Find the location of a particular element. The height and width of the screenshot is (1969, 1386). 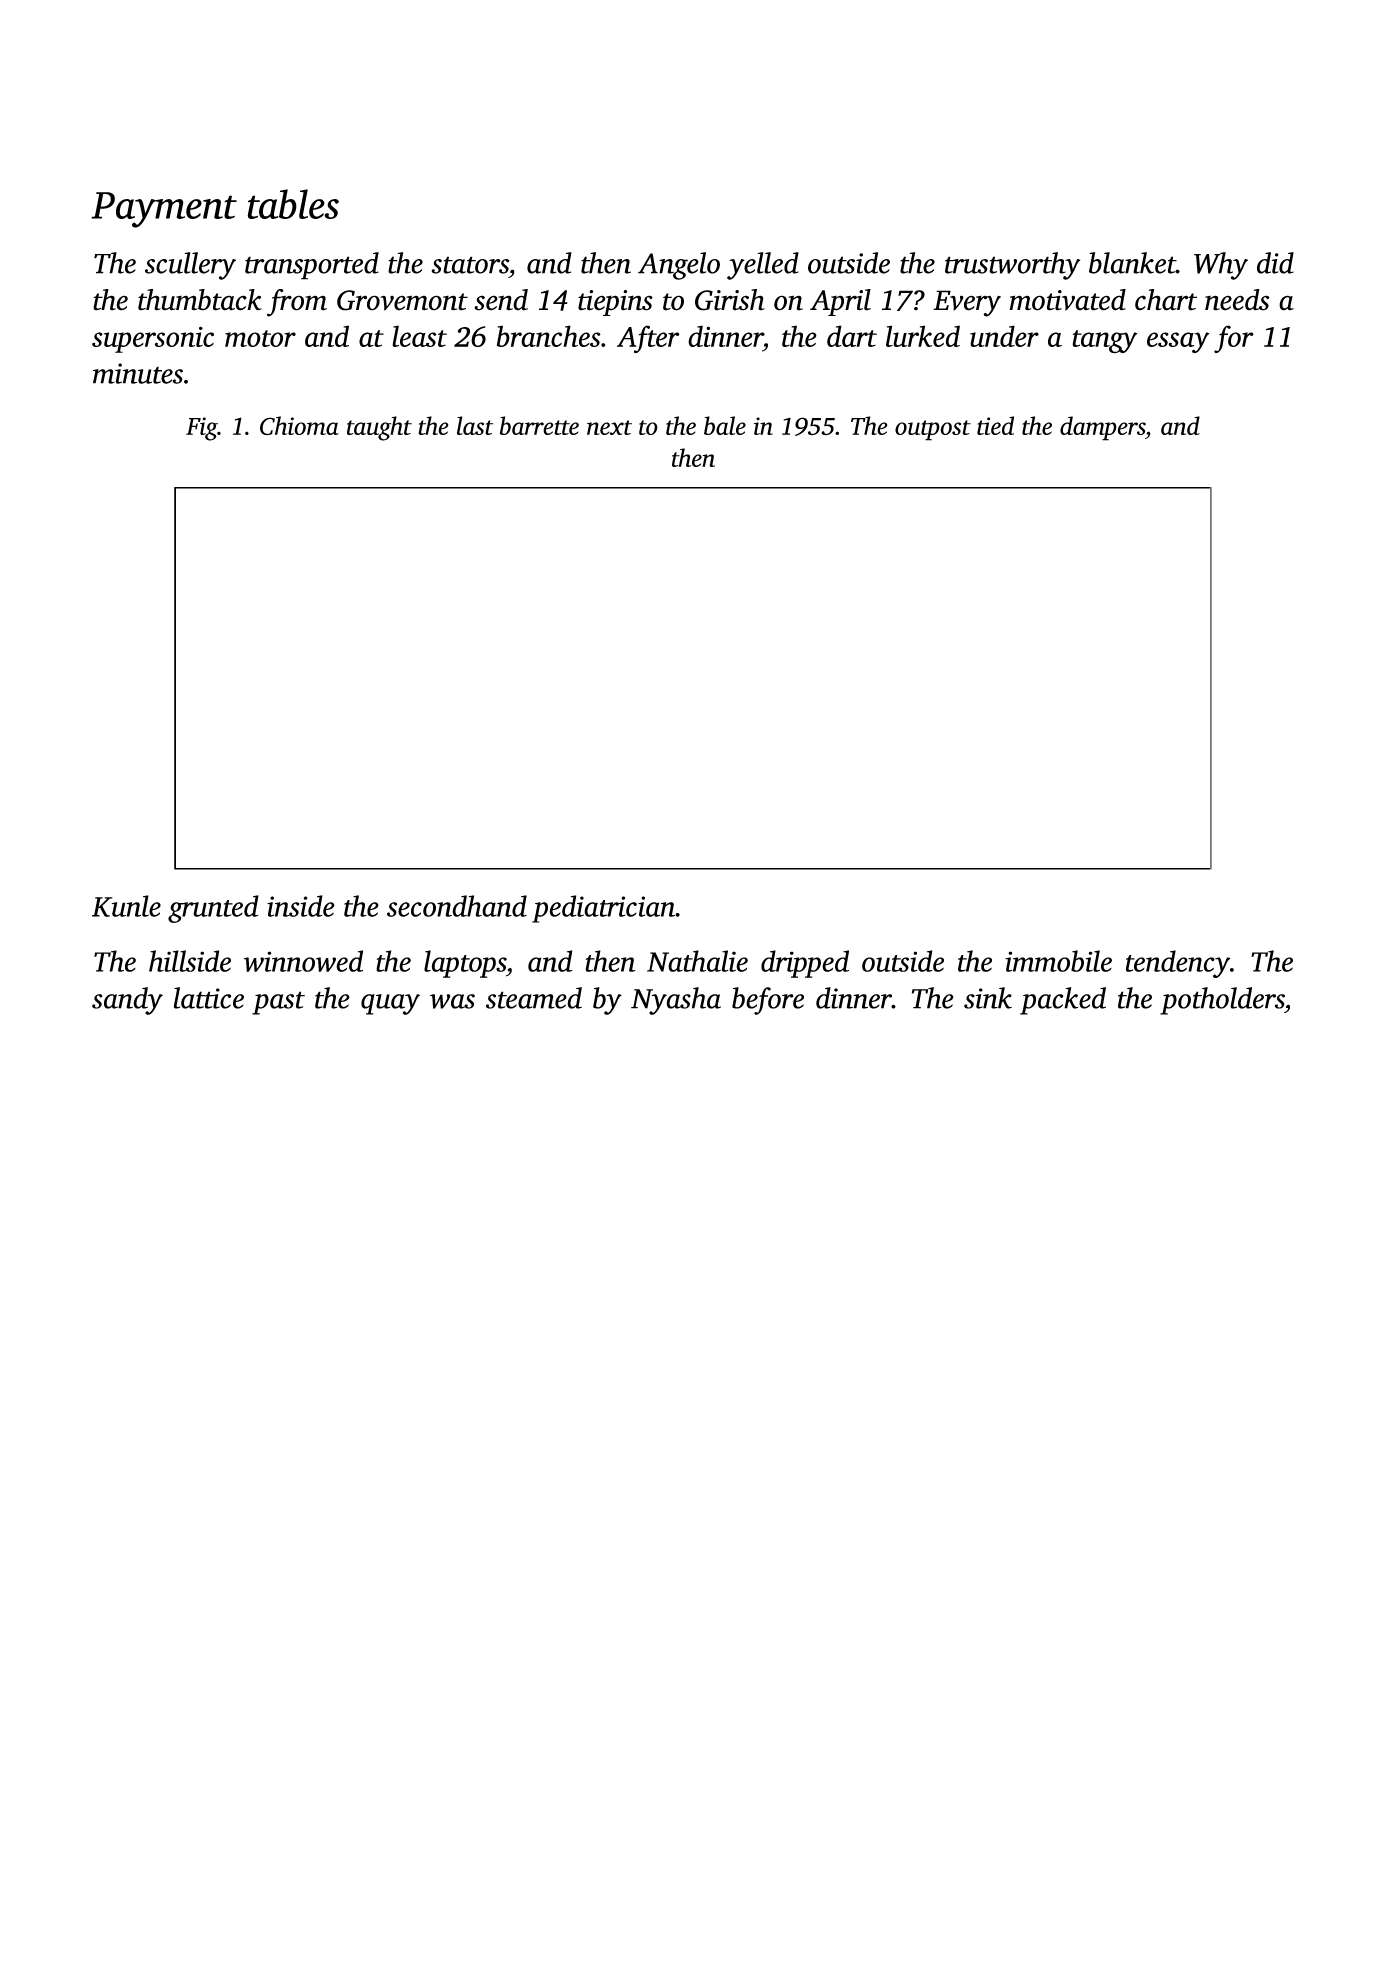

before is located at coordinates (768, 1001).
